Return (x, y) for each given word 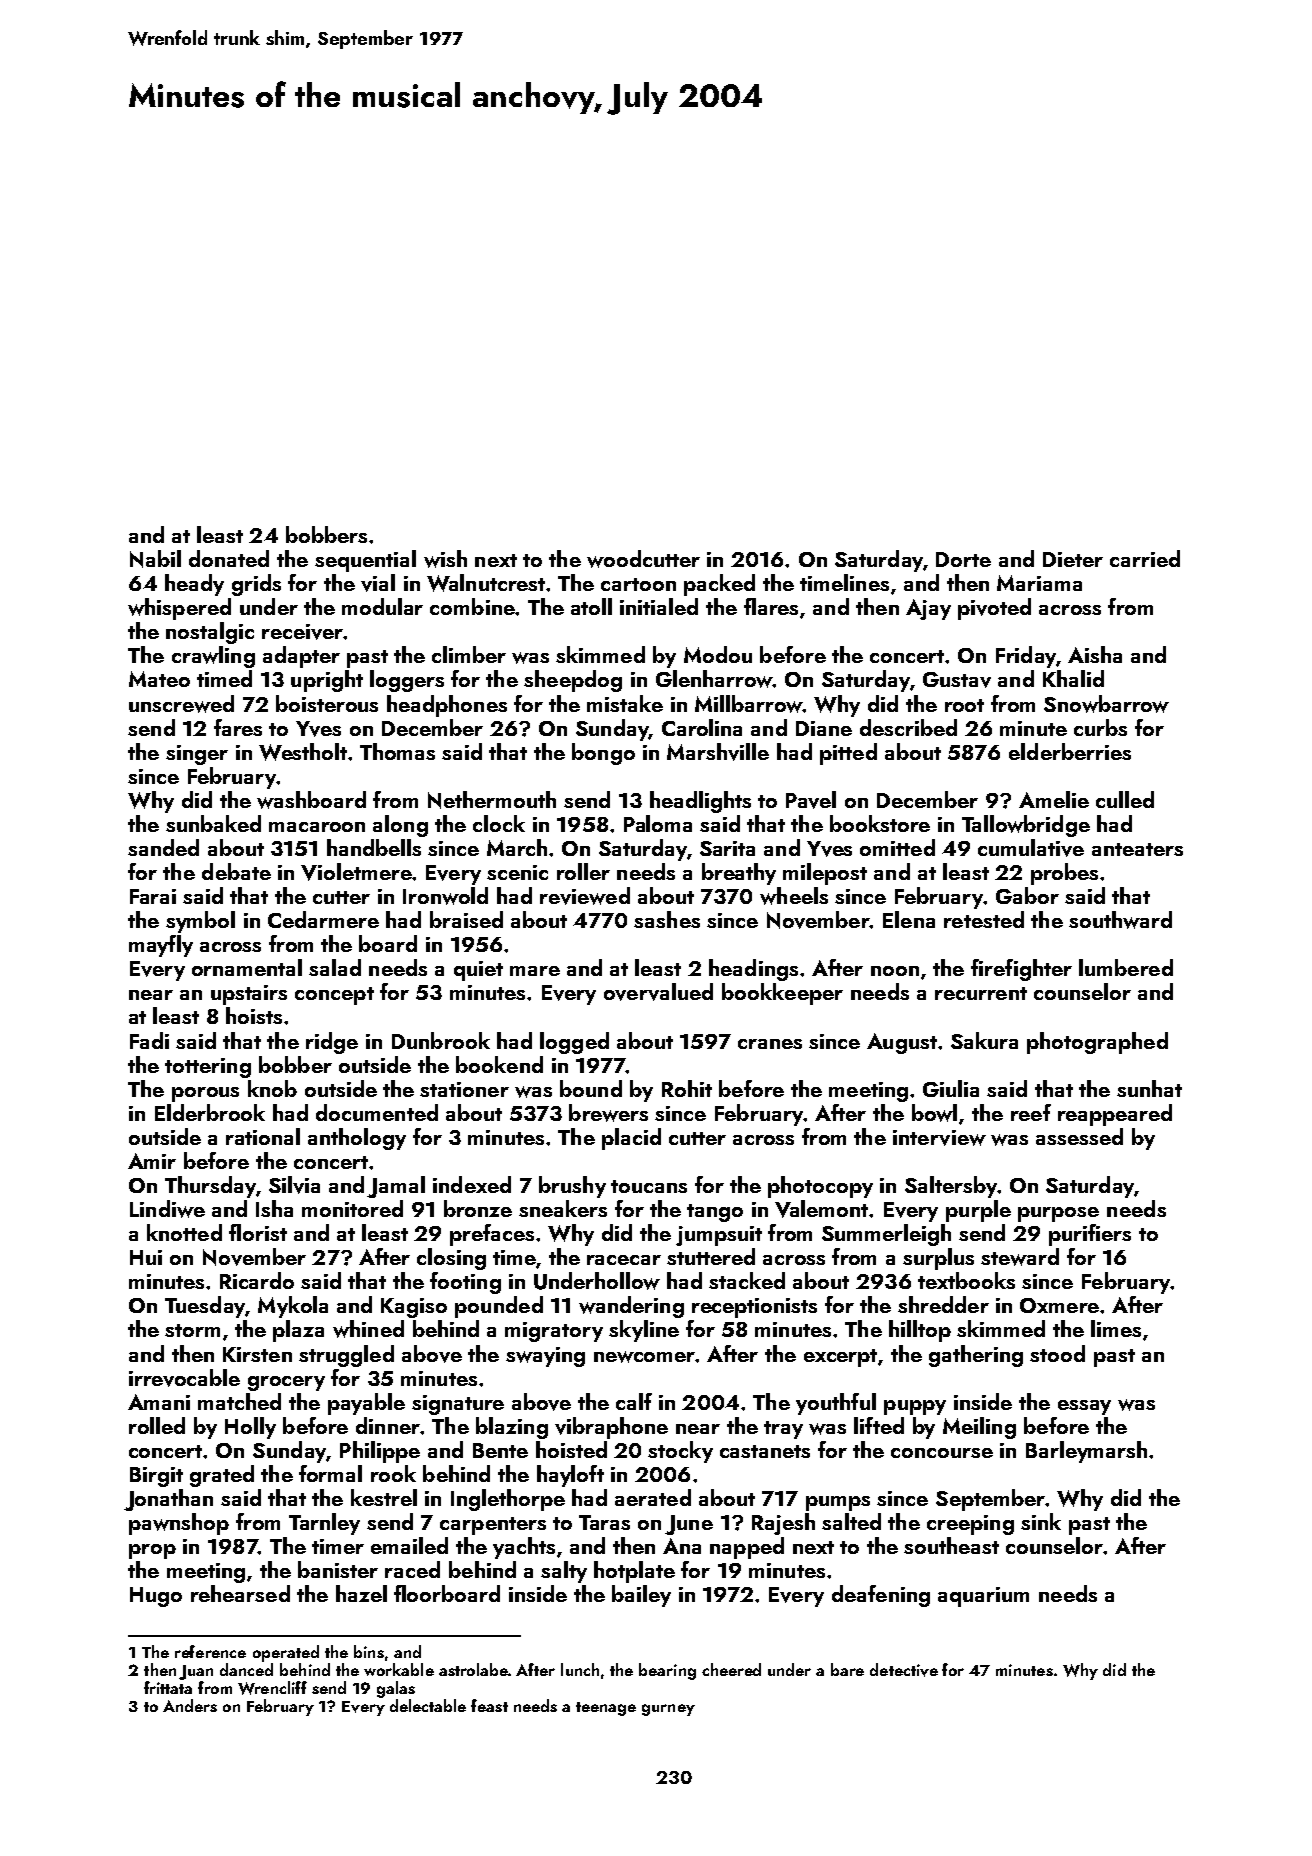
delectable (428, 1705)
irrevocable (184, 1378)
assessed (1079, 1136)
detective (904, 1670)
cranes (770, 1044)
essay (1084, 1407)
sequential (365, 561)
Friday (1026, 657)
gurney (668, 1710)
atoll (591, 606)
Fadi (149, 1040)
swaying (545, 1357)
